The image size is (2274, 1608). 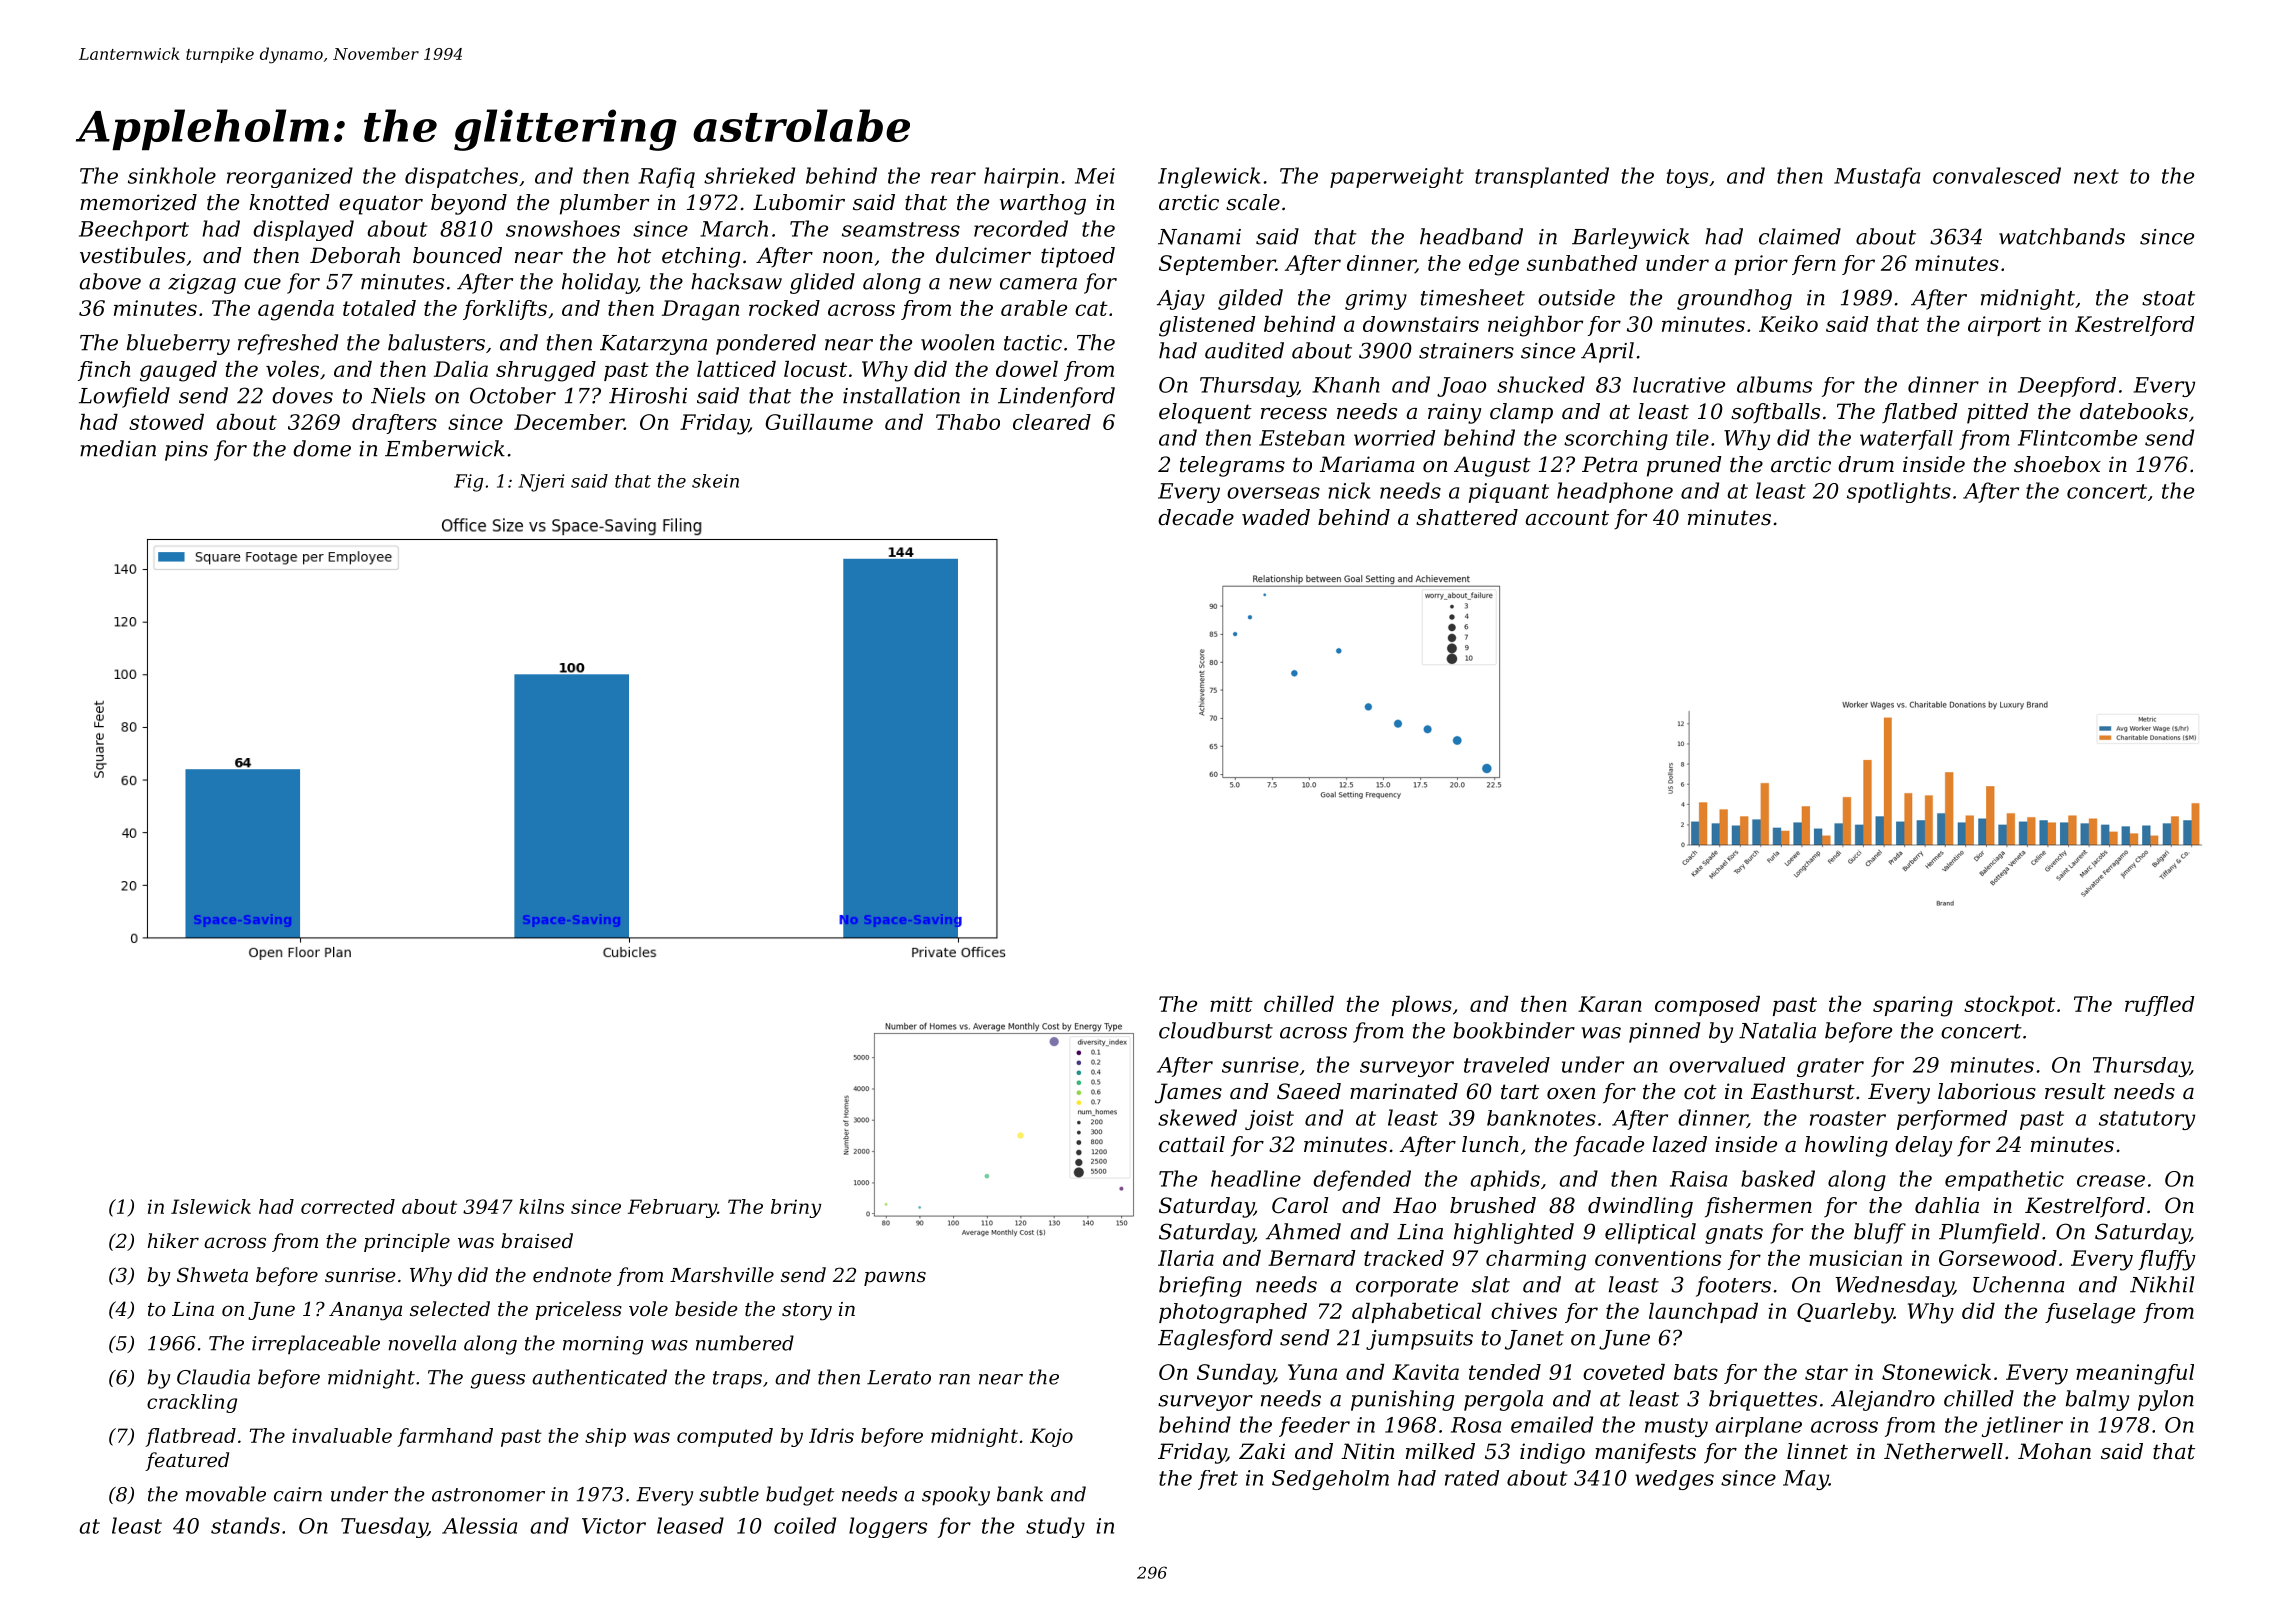 What do you see at coordinates (1734, 1234) in the document?
I see `gnats` at bounding box center [1734, 1234].
